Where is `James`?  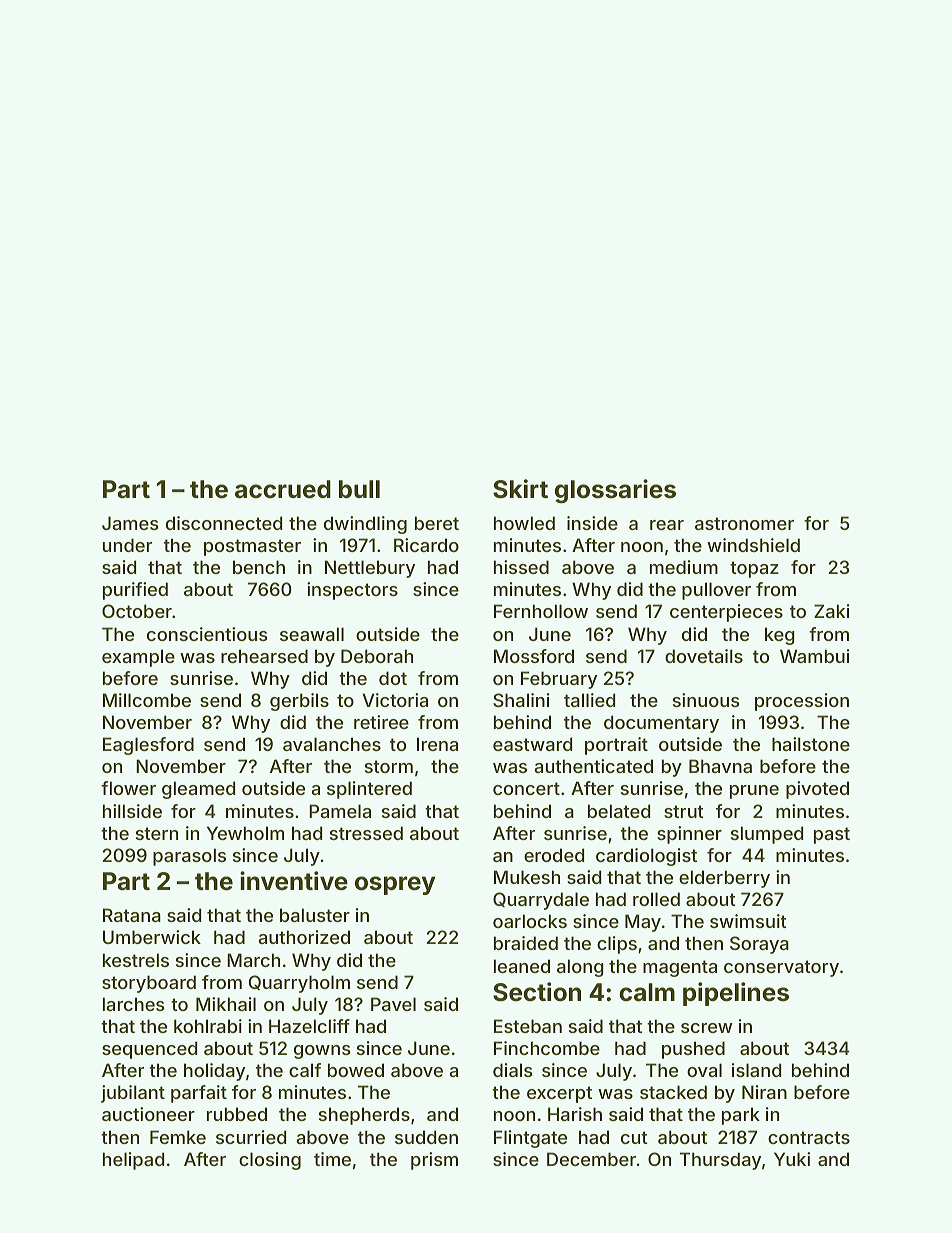 James is located at coordinates (130, 523).
